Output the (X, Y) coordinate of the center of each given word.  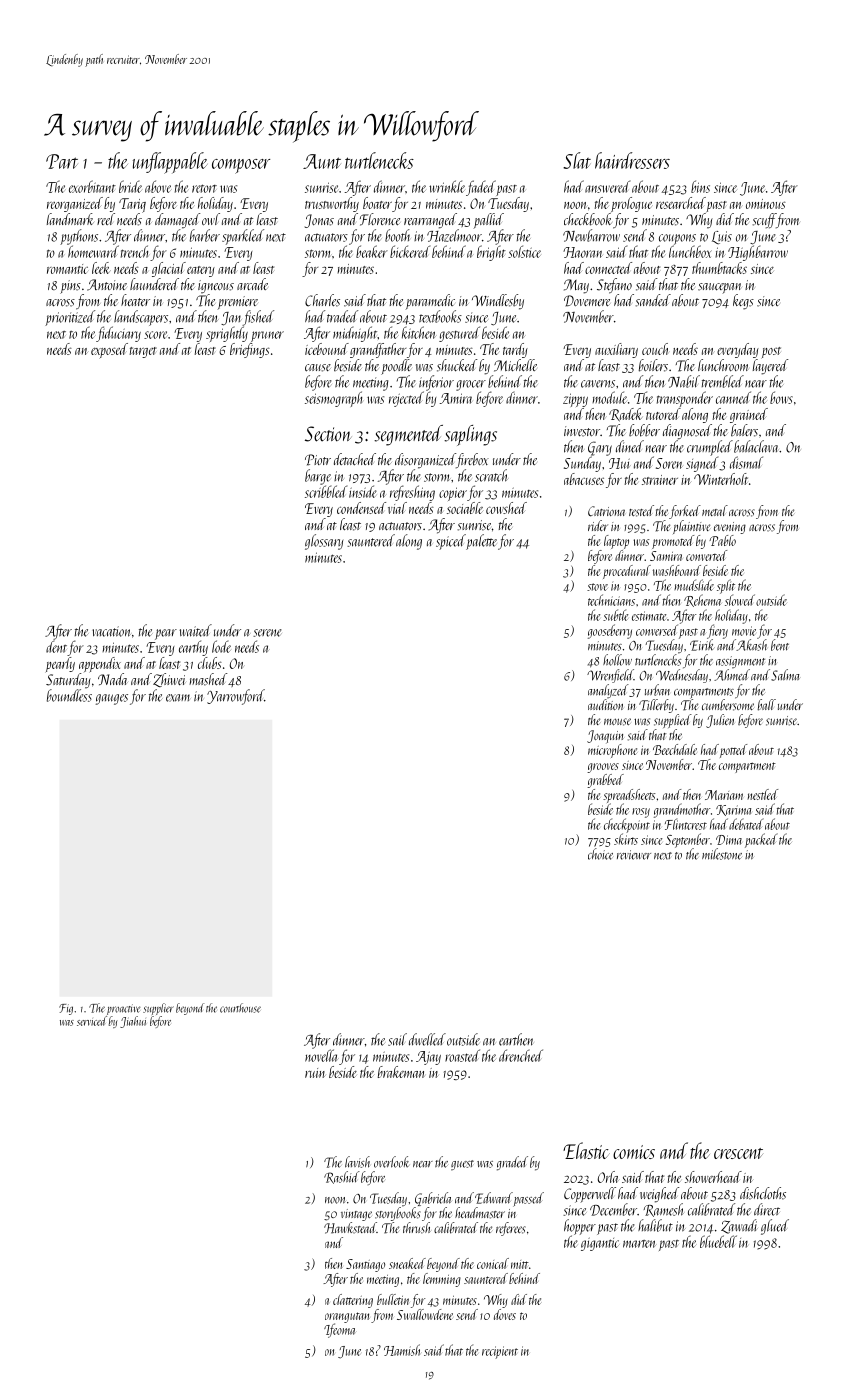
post (771, 353)
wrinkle (447, 186)
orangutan (347, 1317)
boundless (69, 695)
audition (605, 704)
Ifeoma (339, 1330)
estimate (649, 616)
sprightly (227, 334)
